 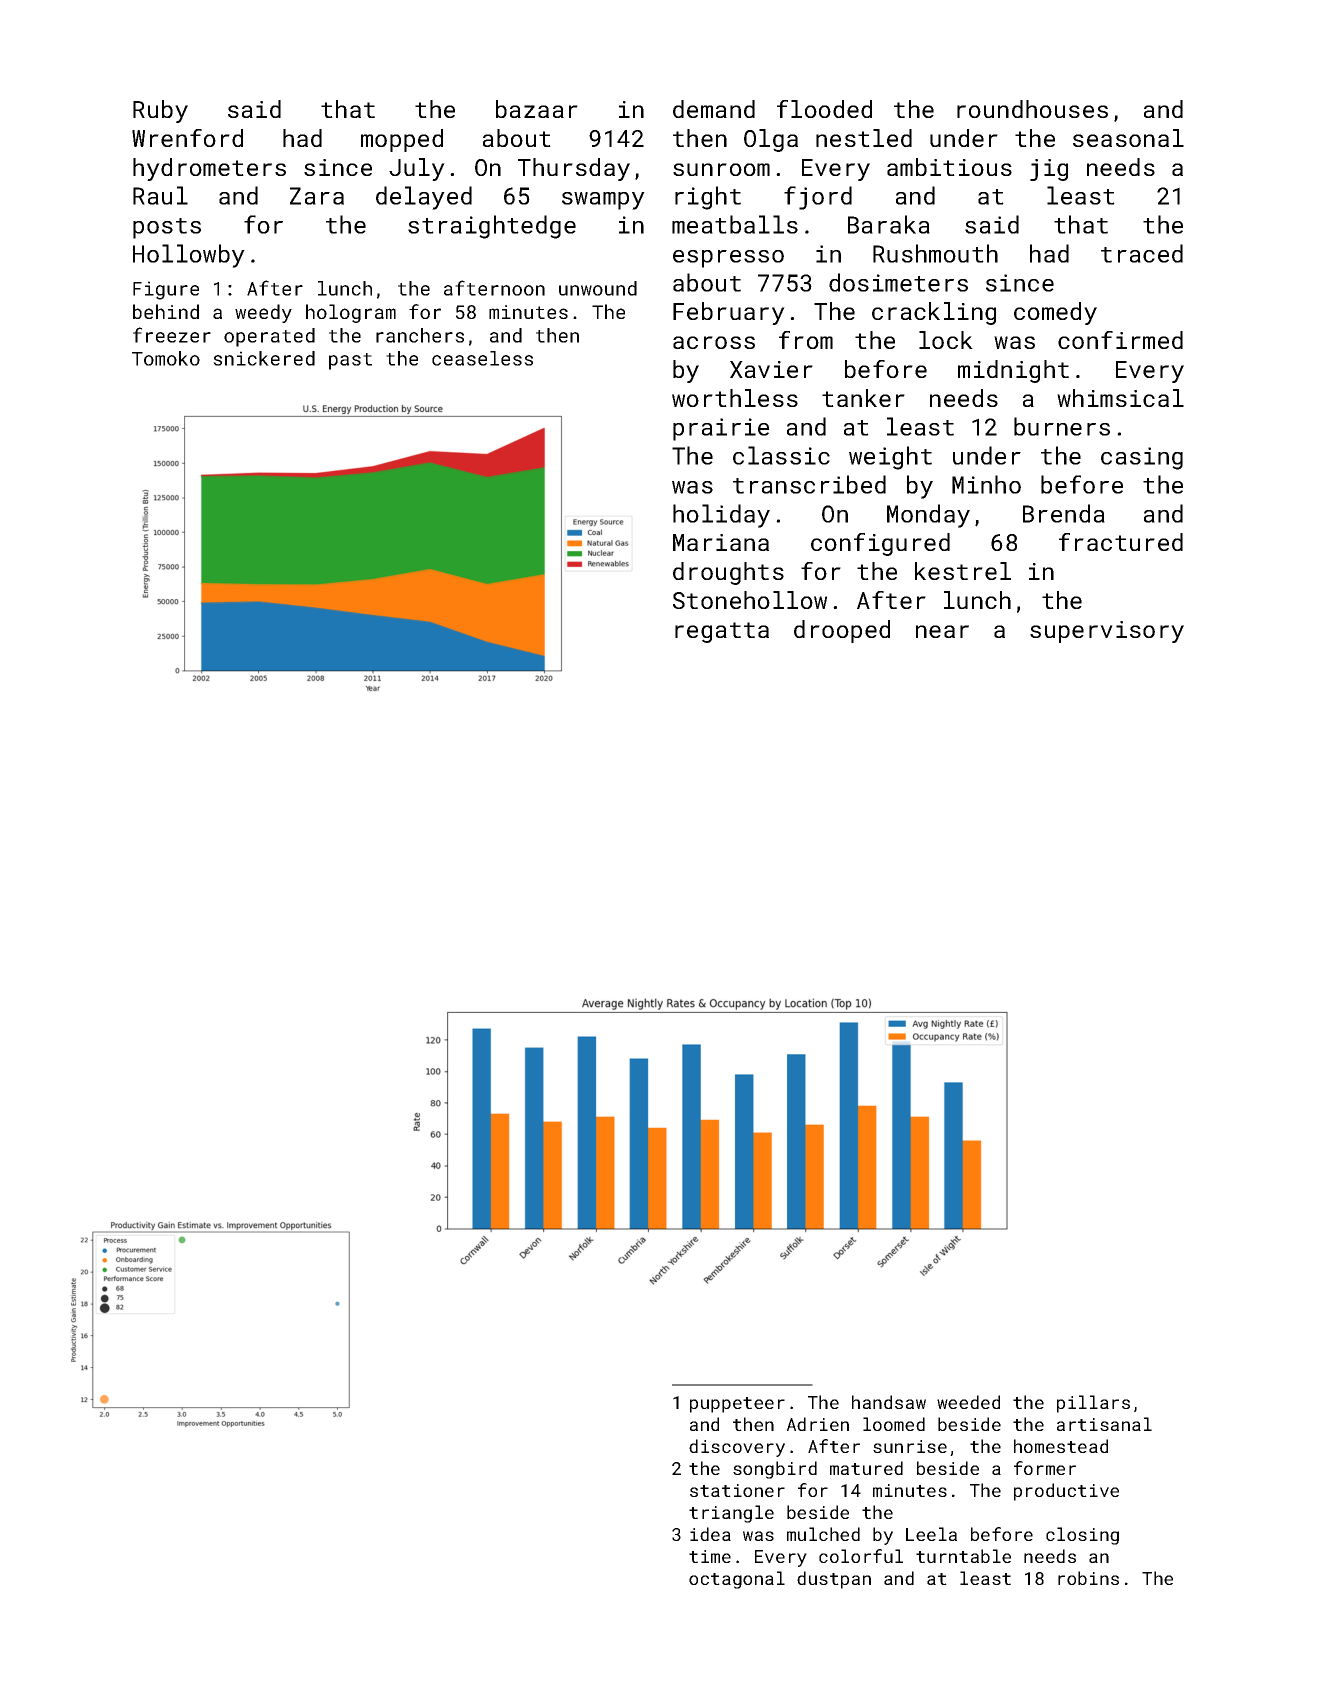 I want to click on behind, so click(x=166, y=311).
